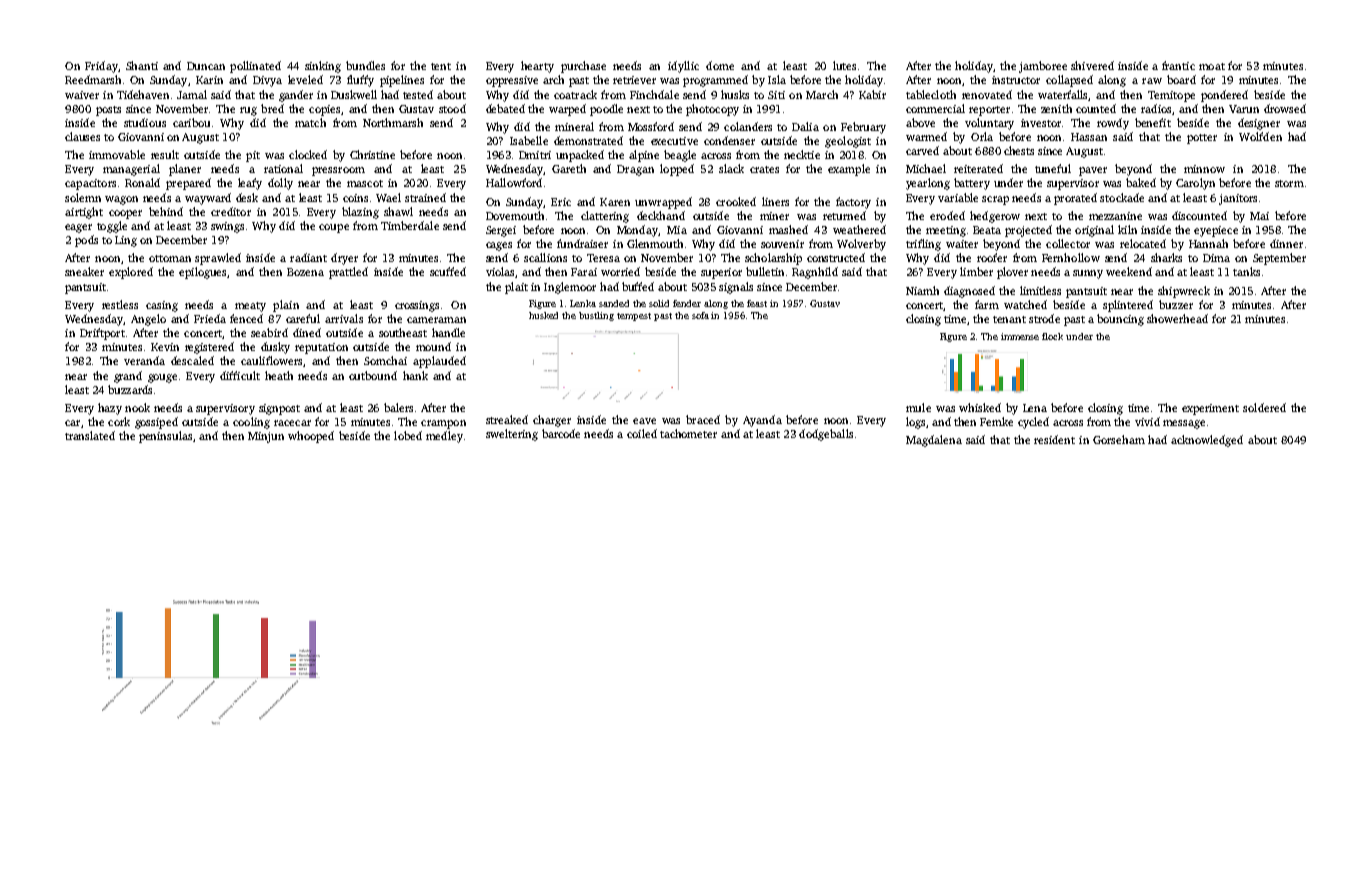  I want to click on planer, so click(185, 170).
